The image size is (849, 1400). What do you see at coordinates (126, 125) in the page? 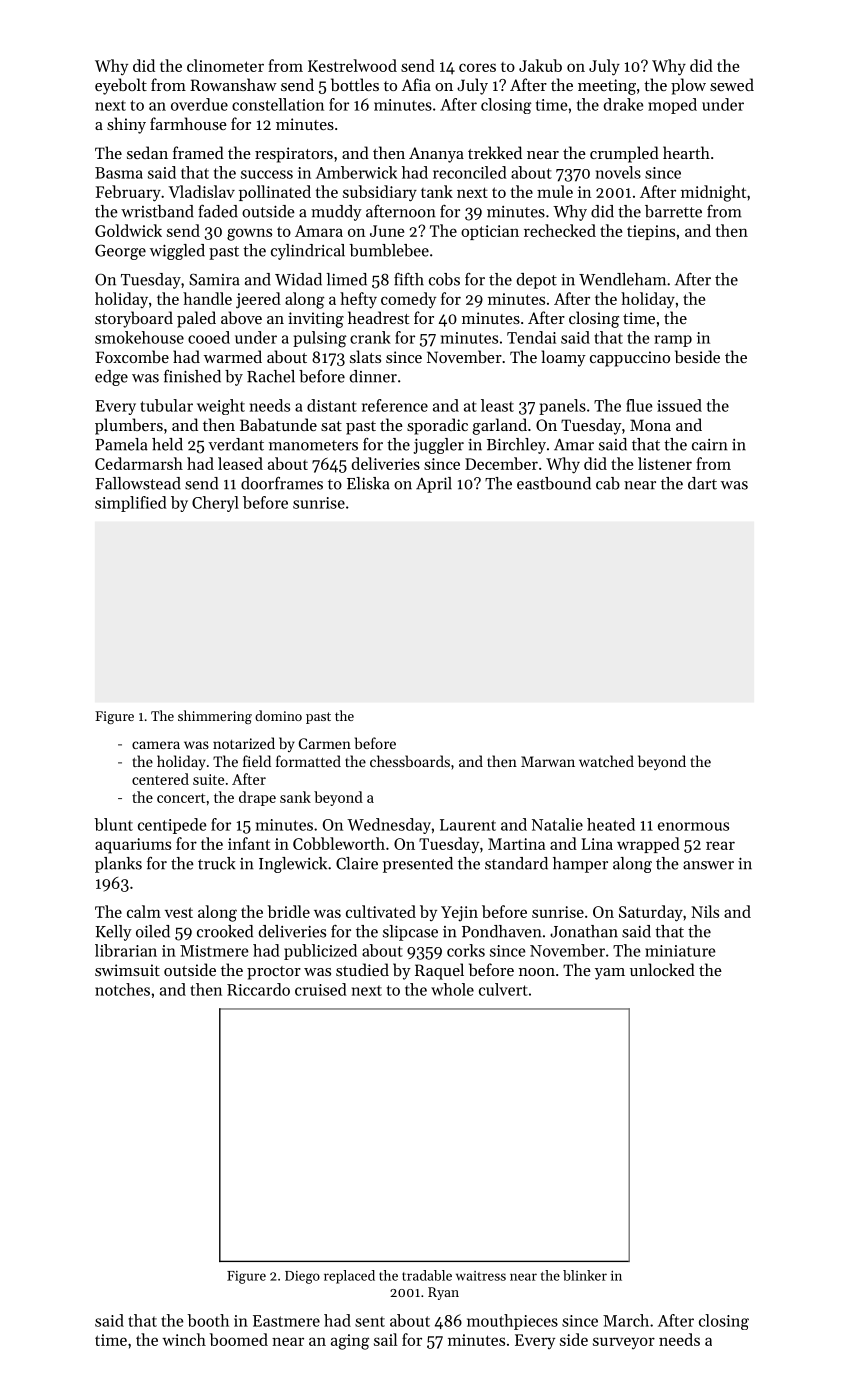
I see `shiny` at bounding box center [126, 125].
